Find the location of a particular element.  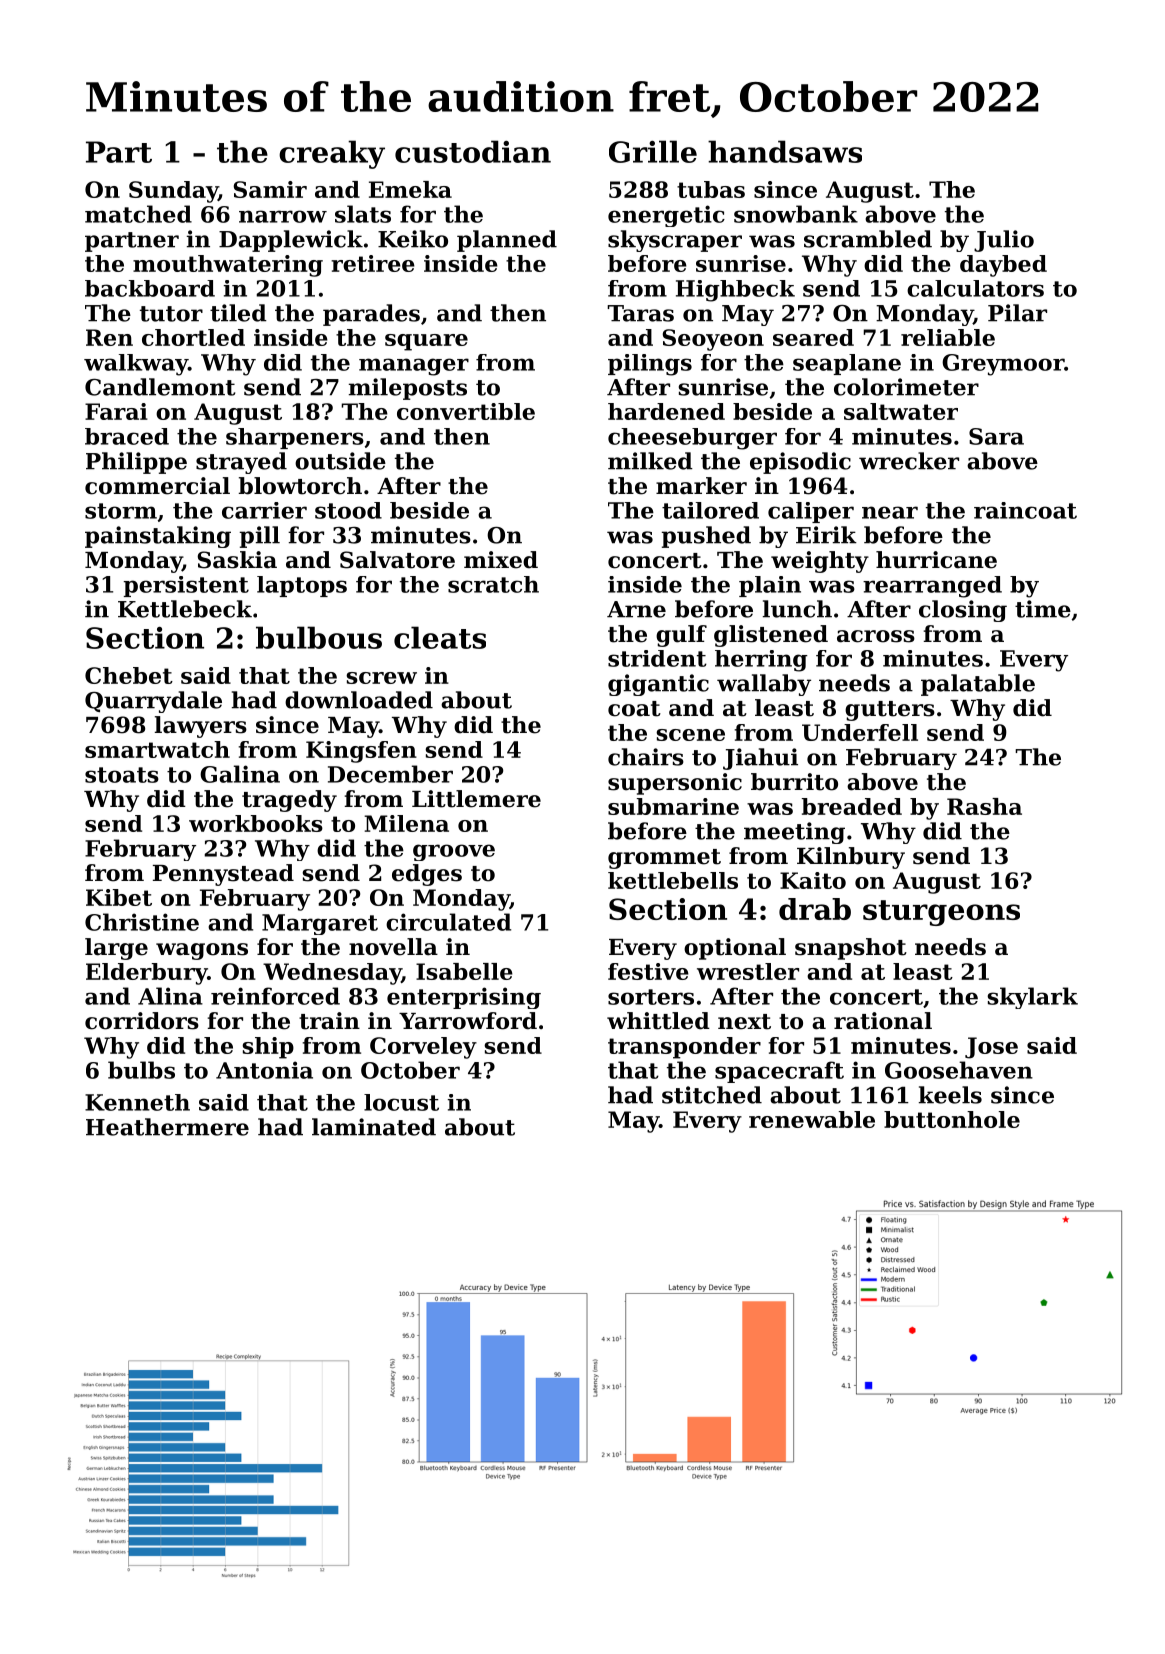

creaky is located at coordinates (332, 154).
